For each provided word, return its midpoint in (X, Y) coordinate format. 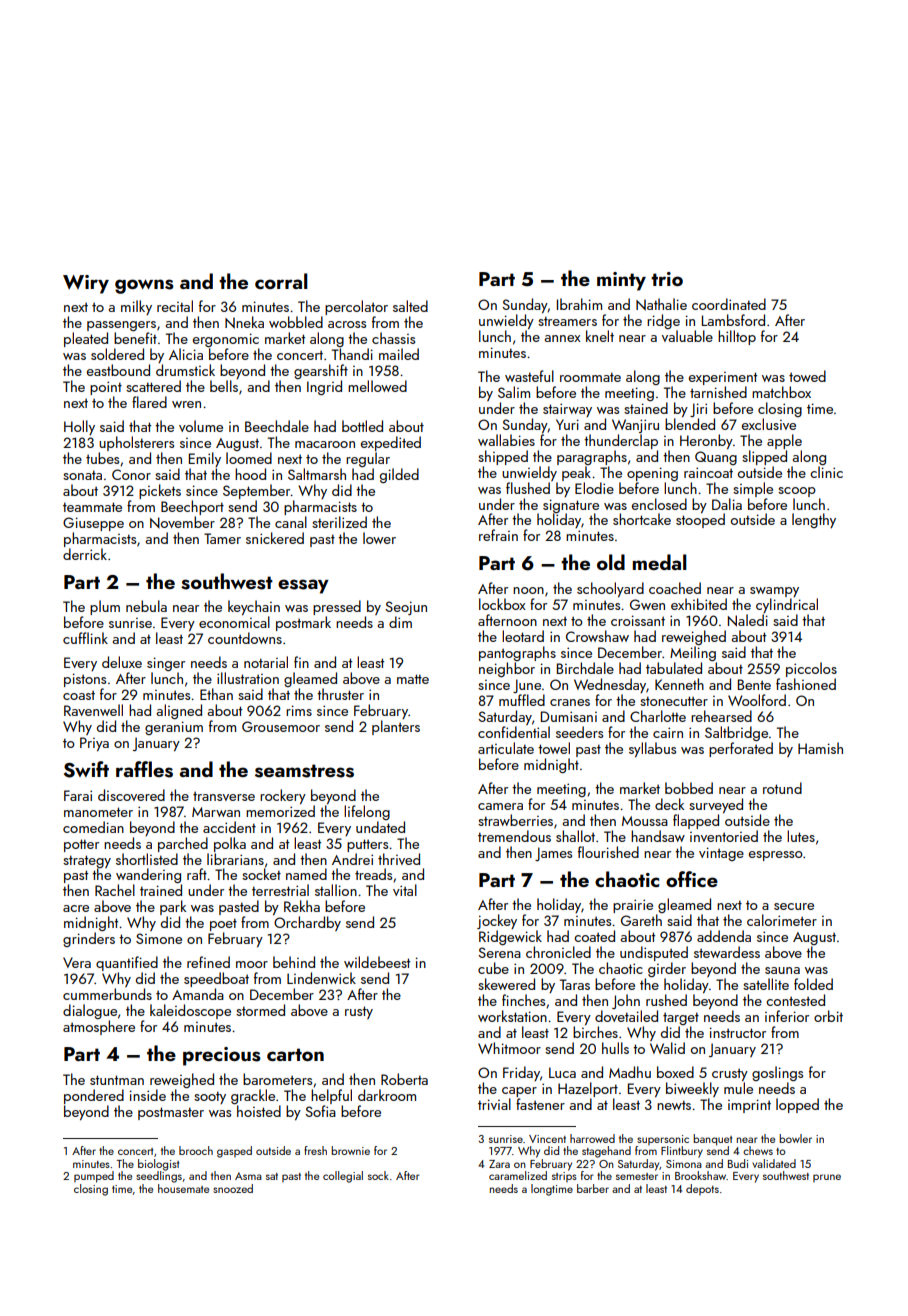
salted (410, 306)
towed (807, 376)
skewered (506, 984)
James (553, 854)
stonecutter (674, 701)
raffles (144, 769)
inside (148, 1095)
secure (794, 906)
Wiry (86, 284)
